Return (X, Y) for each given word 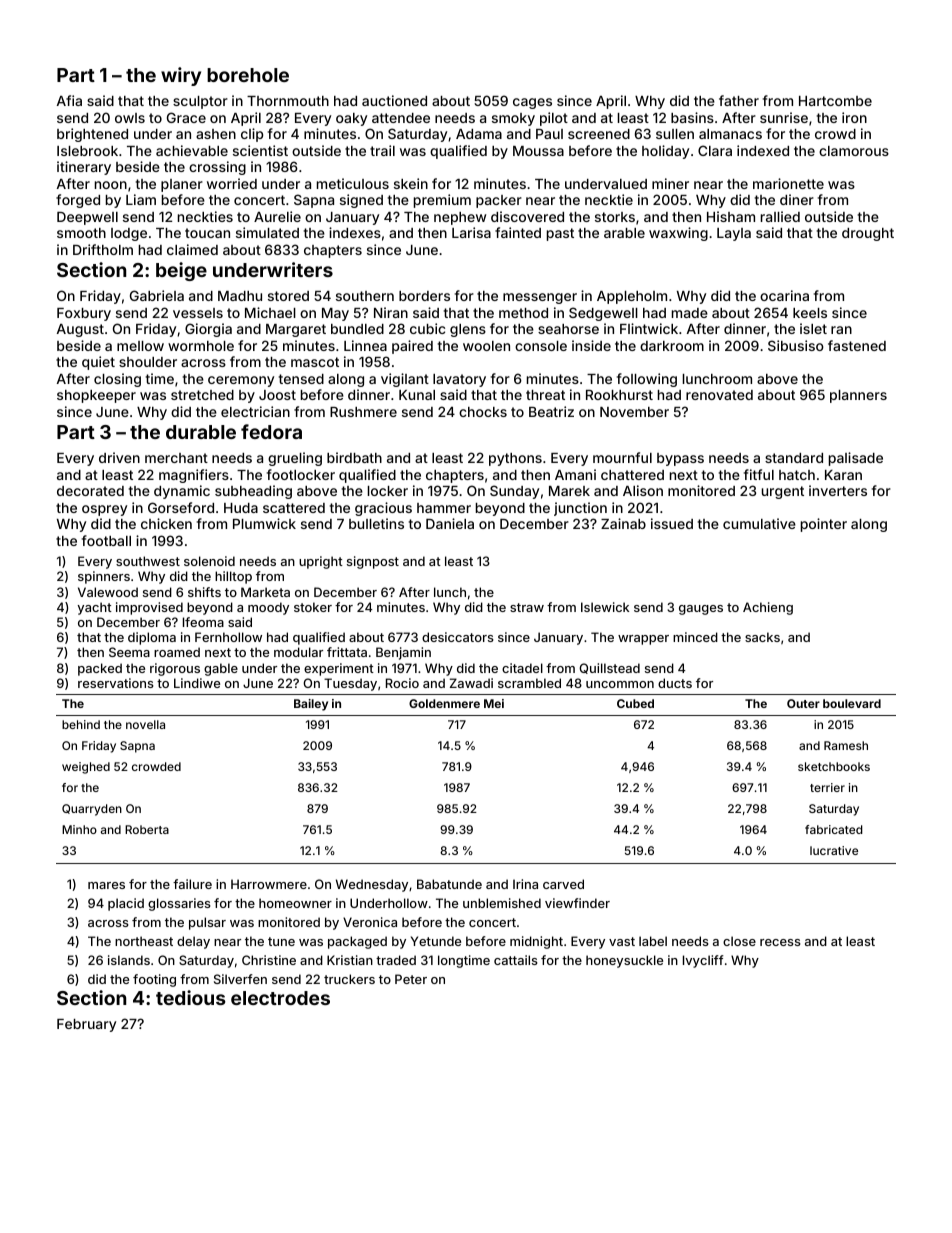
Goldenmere (444, 703)
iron (854, 117)
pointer (824, 525)
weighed (86, 768)
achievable (192, 150)
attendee (401, 118)
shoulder (148, 362)
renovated (719, 395)
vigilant (405, 380)
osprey (104, 510)
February (86, 1025)
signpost (373, 562)
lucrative (834, 850)
